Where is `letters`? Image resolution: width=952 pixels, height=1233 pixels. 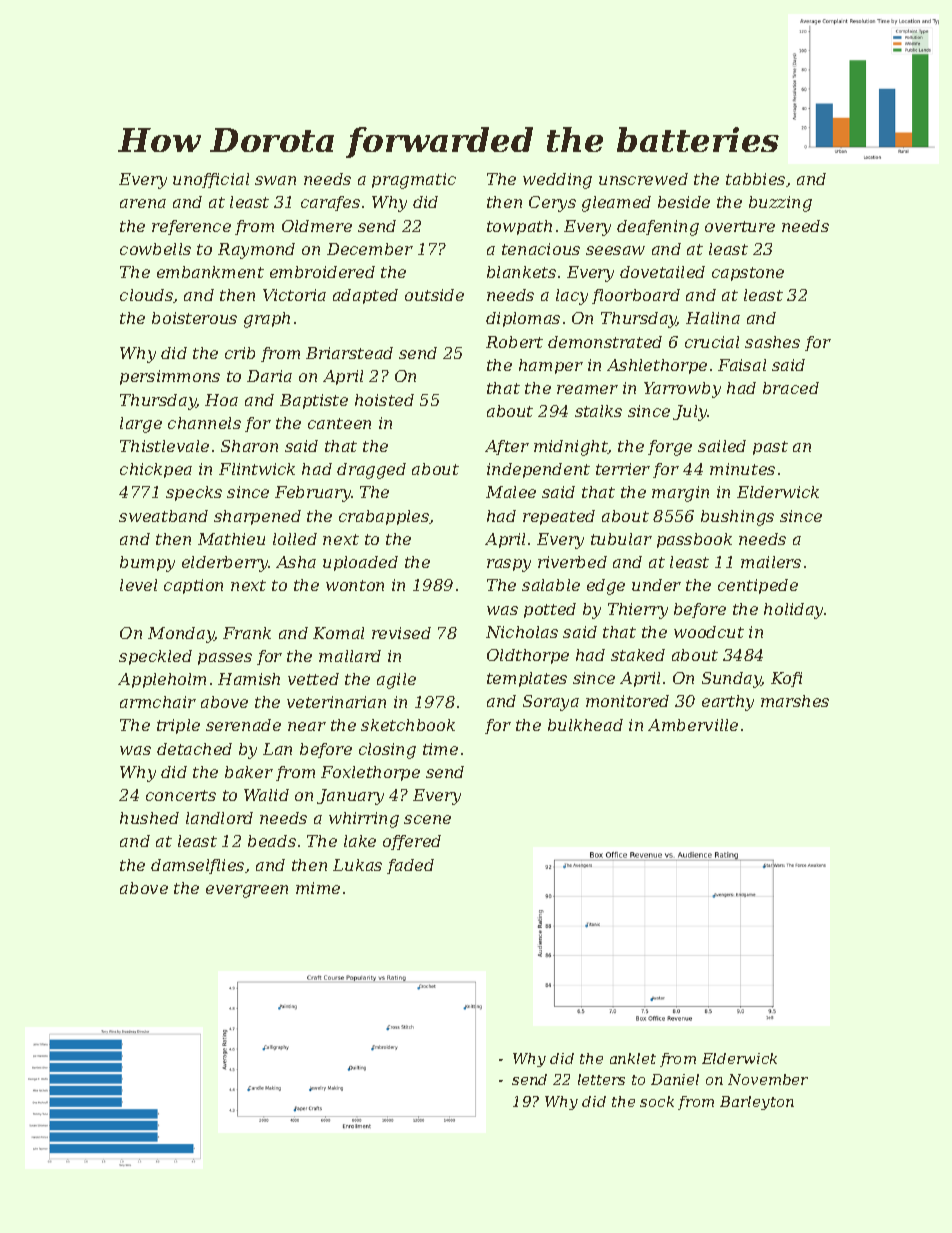
letters is located at coordinates (601, 1079).
